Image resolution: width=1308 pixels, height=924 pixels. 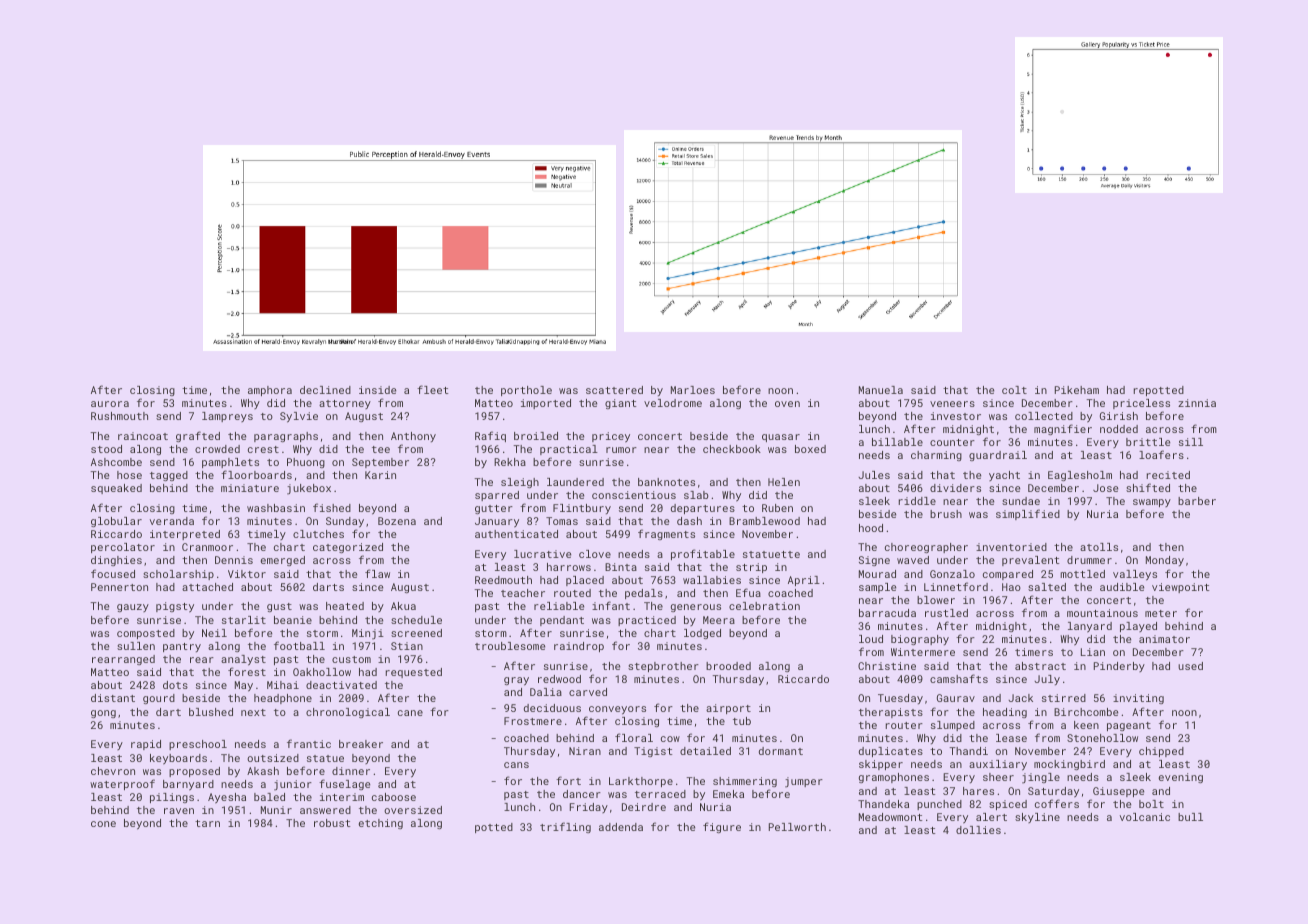 I want to click on Linnetford, so click(x=956, y=586).
